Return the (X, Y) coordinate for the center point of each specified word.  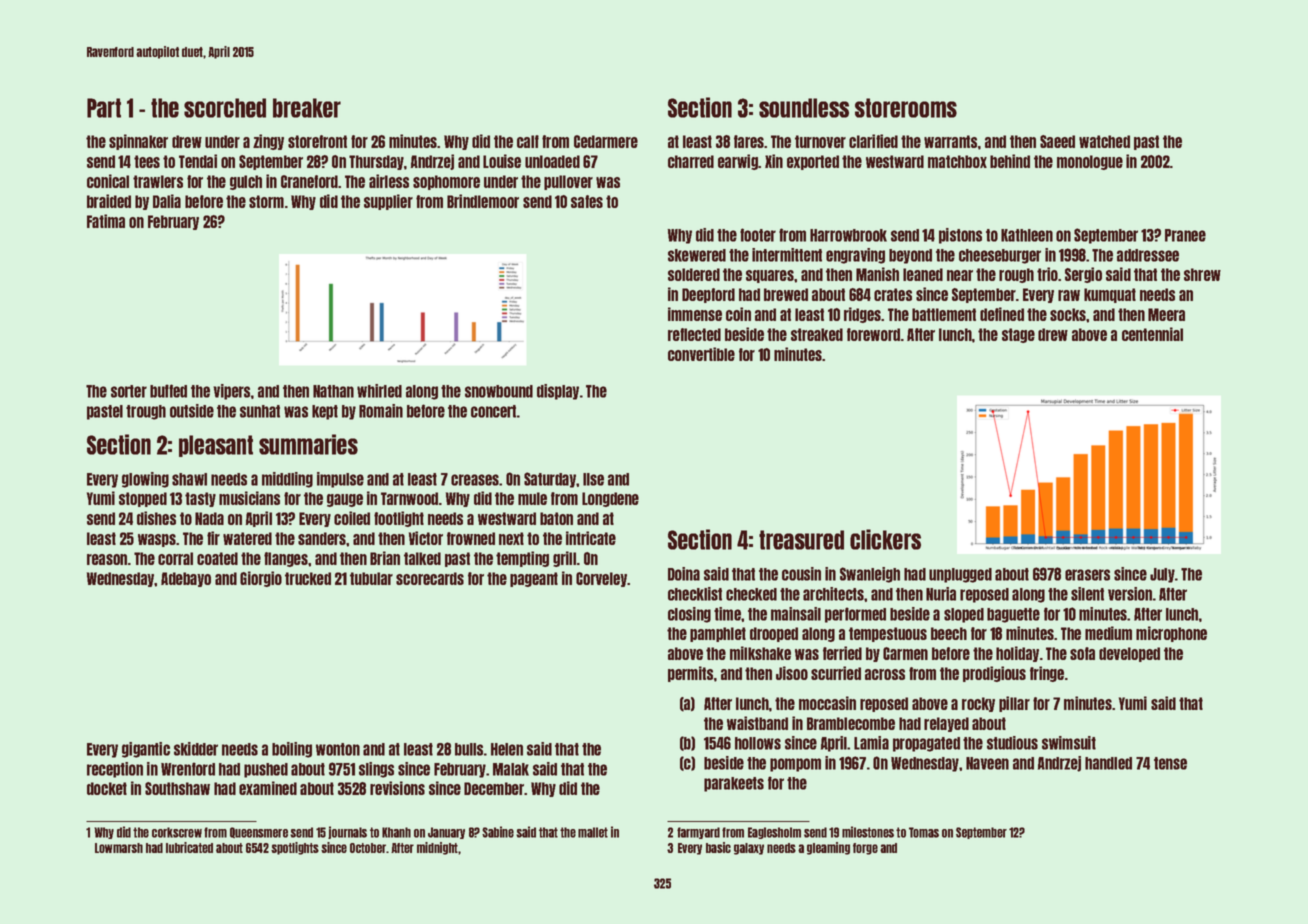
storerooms (906, 108)
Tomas (924, 832)
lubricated (189, 847)
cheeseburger (1000, 256)
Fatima (106, 221)
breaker (307, 108)
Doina (684, 574)
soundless (804, 108)
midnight (437, 848)
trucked (308, 578)
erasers (1087, 575)
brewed (786, 294)
